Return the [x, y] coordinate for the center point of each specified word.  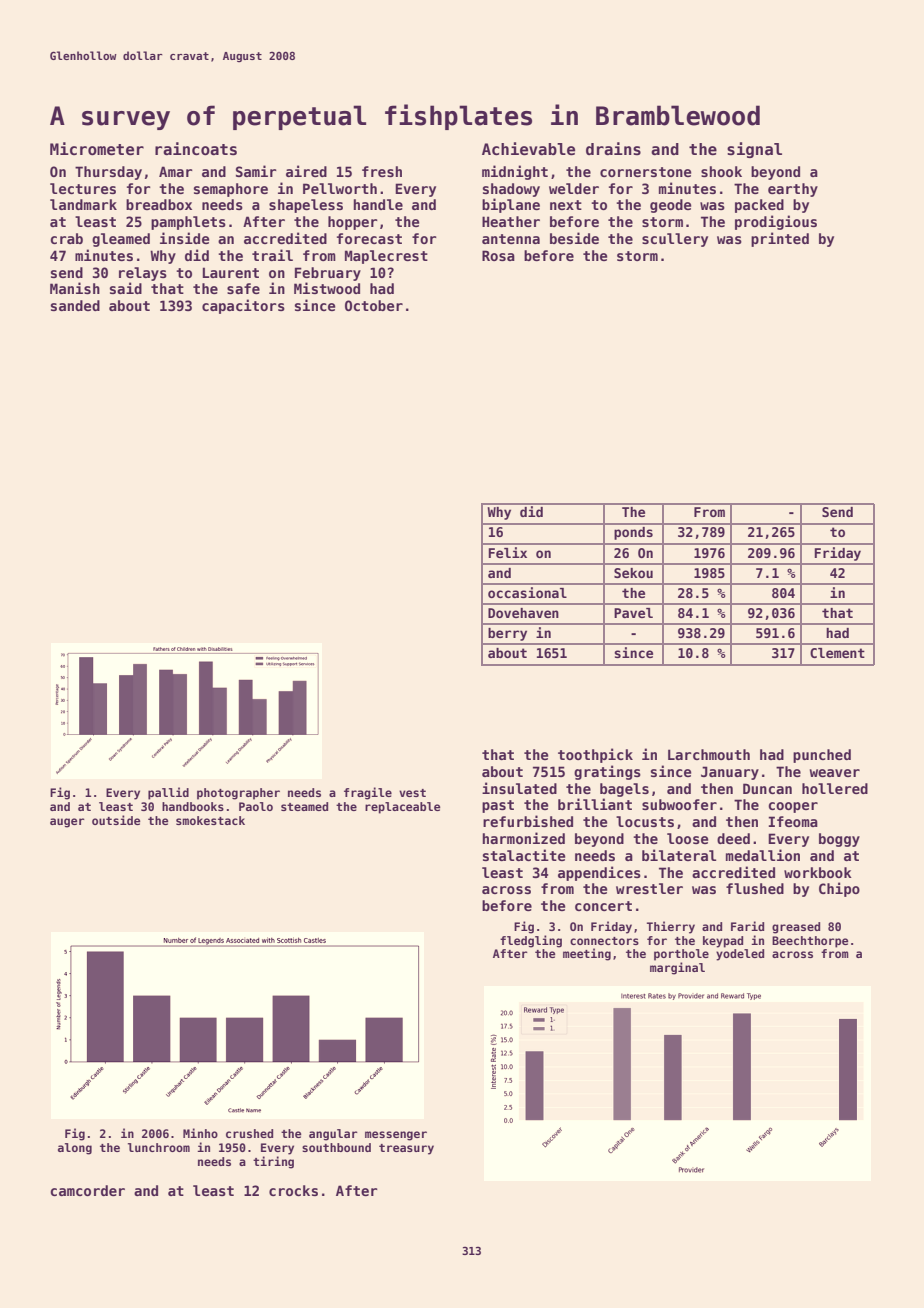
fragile [368, 793]
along [75, 1149]
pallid [168, 793]
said [126, 288]
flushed [755, 888]
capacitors [243, 306]
